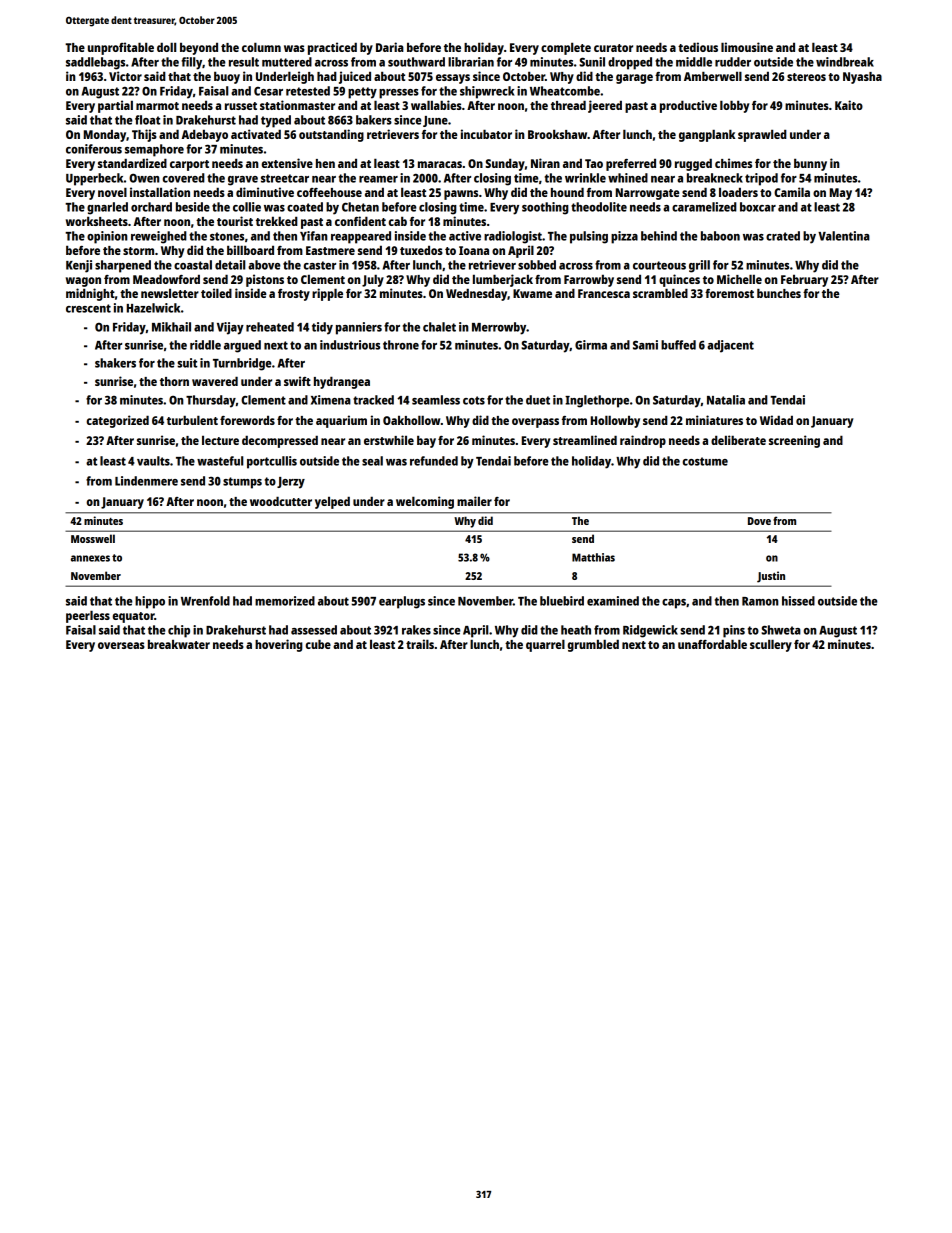 This image has width=952, height=1233. I want to click on welcoming, so click(425, 502).
